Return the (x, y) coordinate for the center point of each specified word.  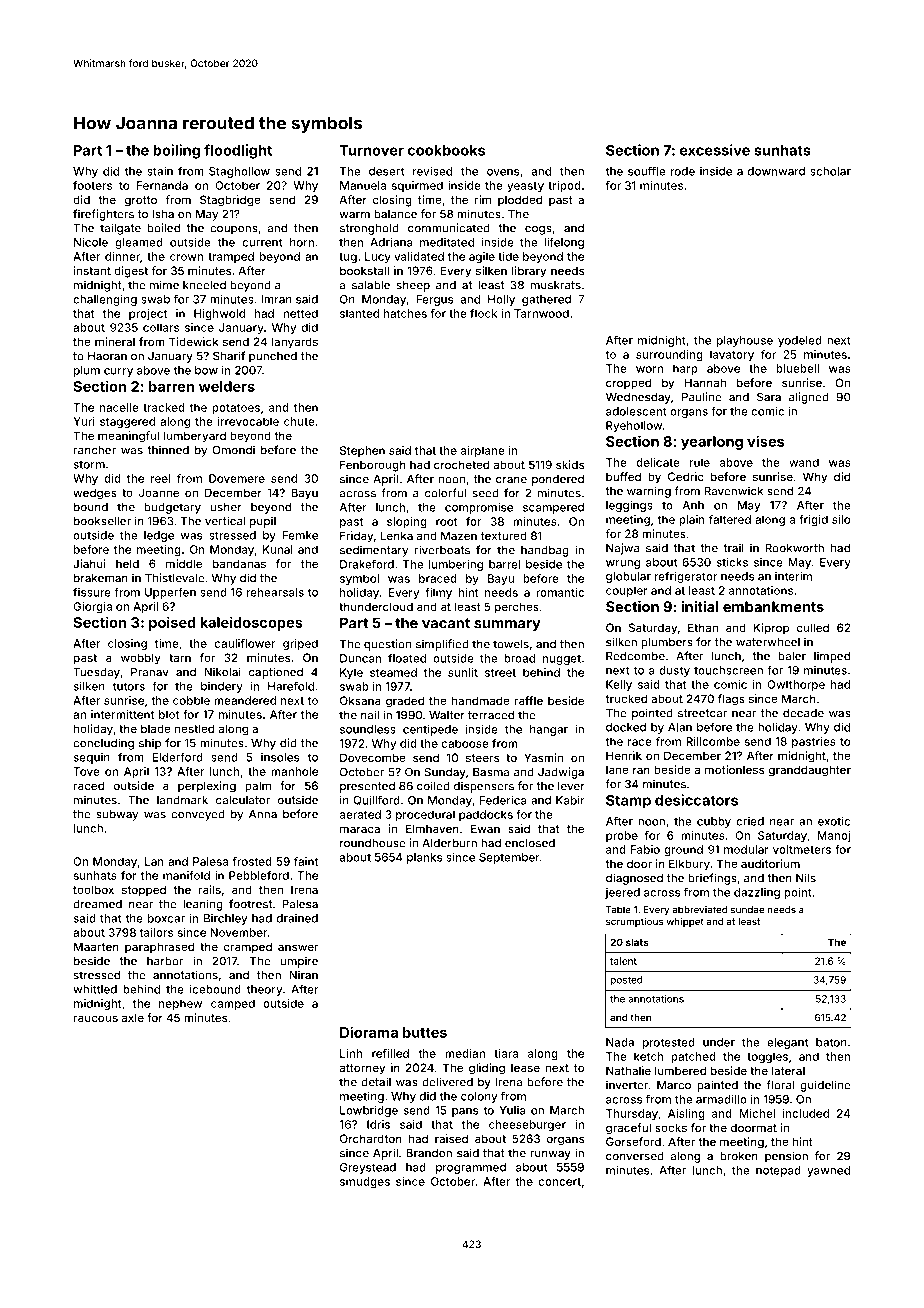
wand (804, 462)
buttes (425, 1032)
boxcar (166, 918)
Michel (757, 1113)
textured (504, 535)
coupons (234, 230)
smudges (365, 1183)
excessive (715, 150)
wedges (95, 494)
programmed (471, 1168)
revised (432, 171)
